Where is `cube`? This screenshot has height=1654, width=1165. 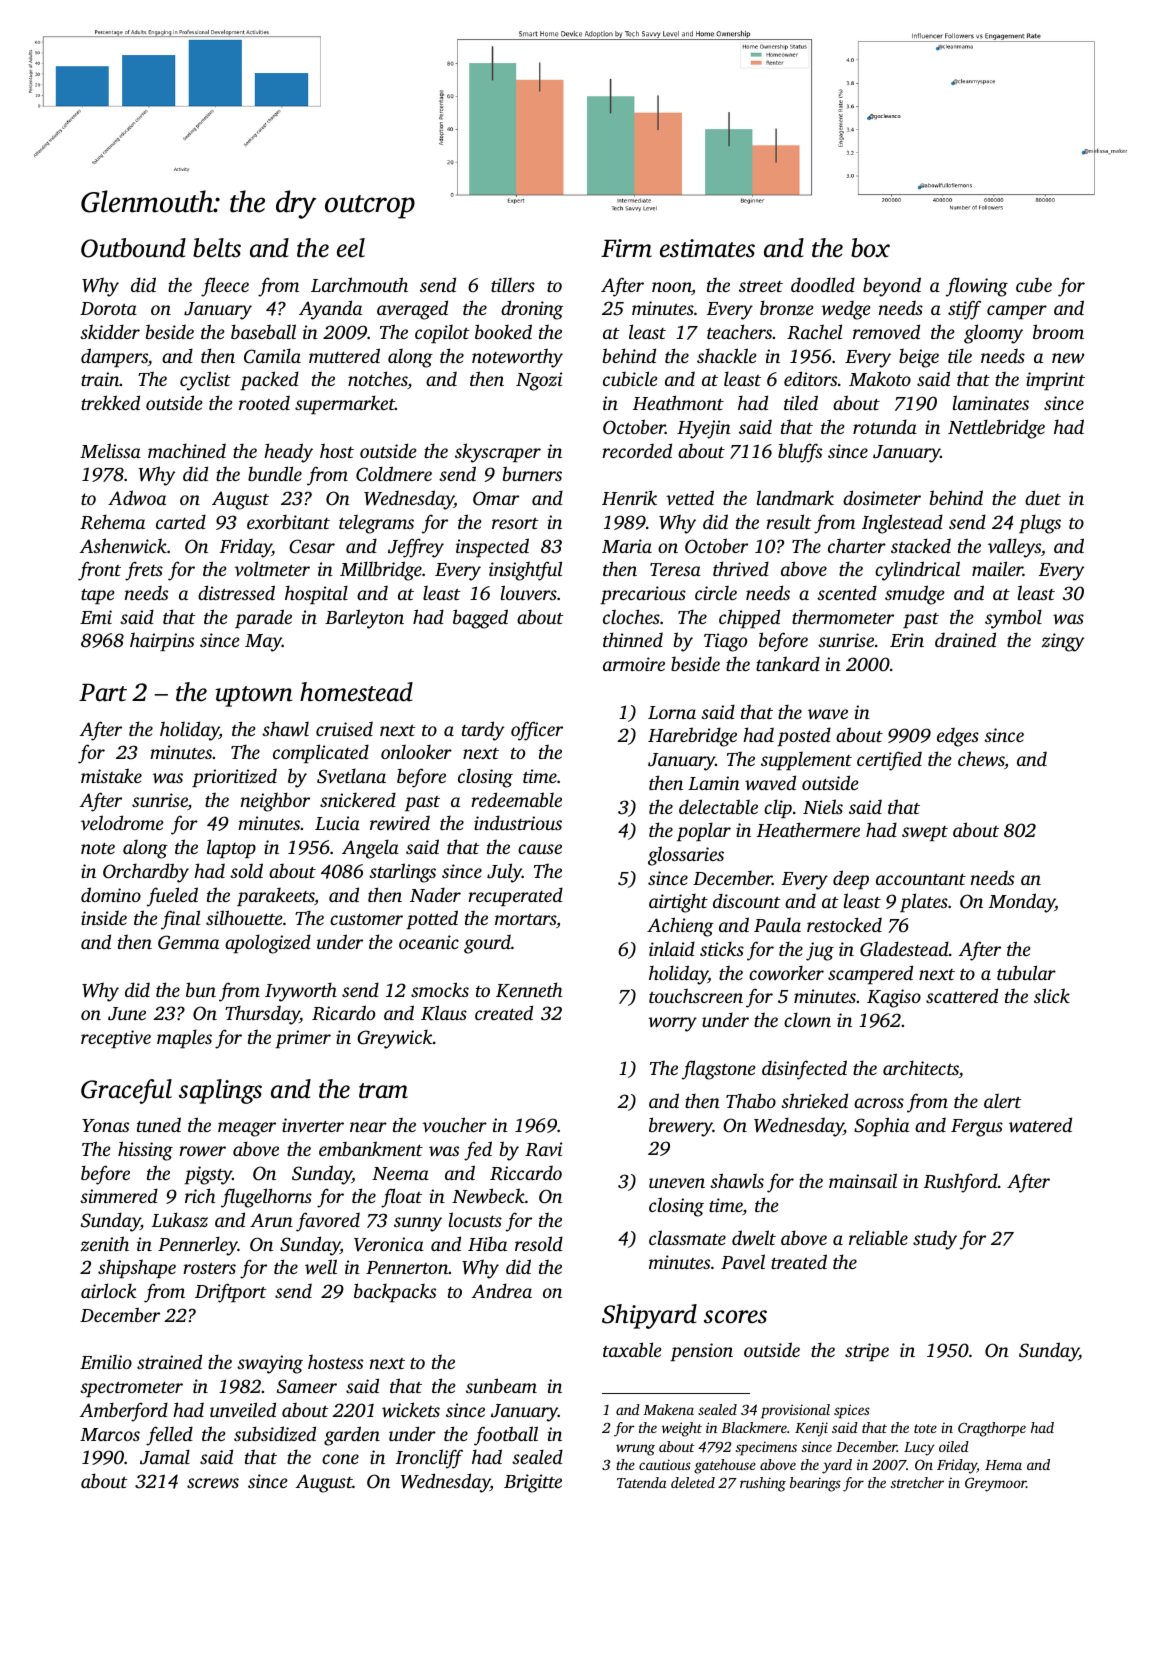
cube is located at coordinates (1034, 285).
